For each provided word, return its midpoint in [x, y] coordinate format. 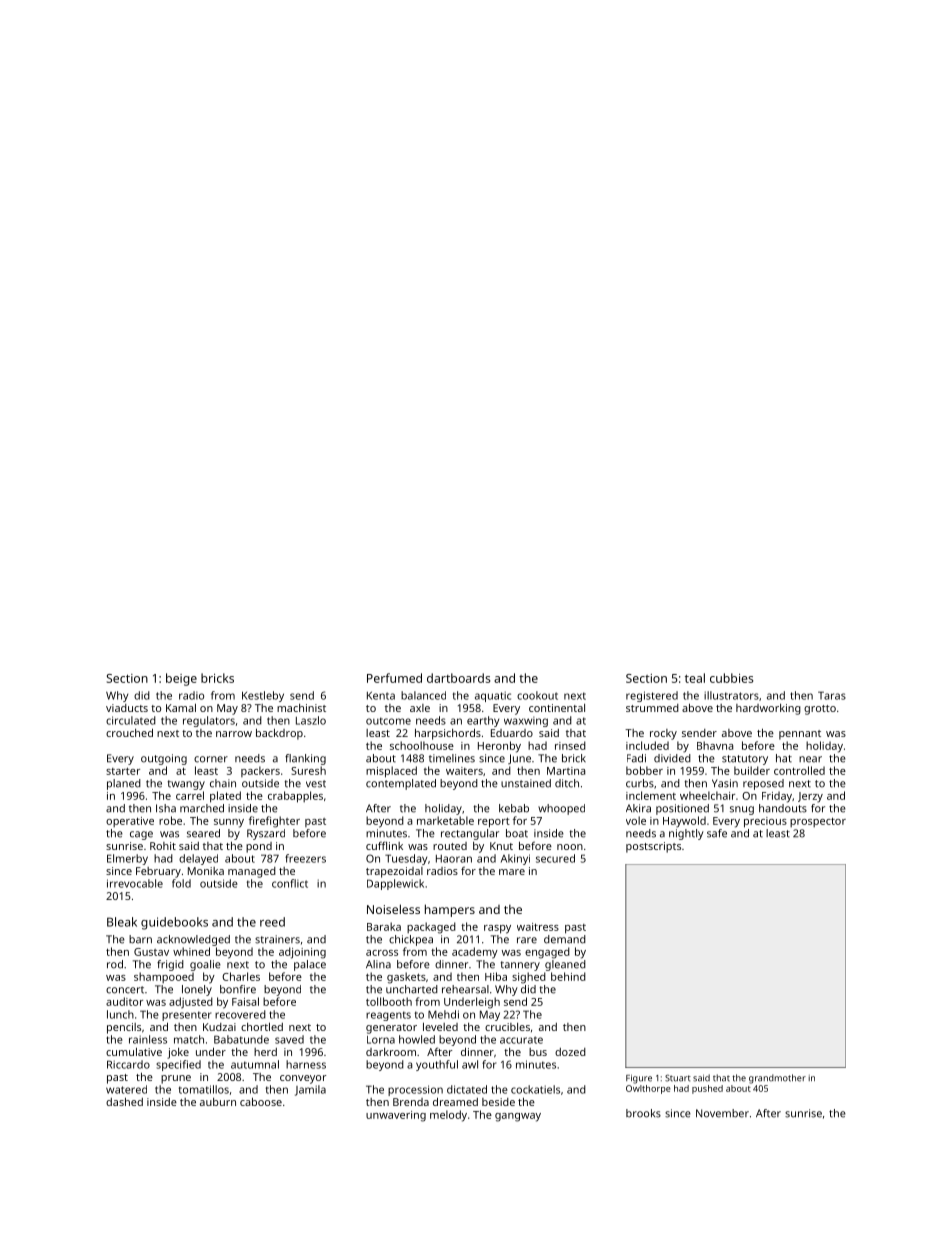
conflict [290, 883]
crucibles [507, 1027]
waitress [538, 927]
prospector [818, 822]
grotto [820, 710]
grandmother [777, 1079]
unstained [526, 783]
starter [123, 771]
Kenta [381, 695]
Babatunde [241, 1039]
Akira [638, 808]
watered [126, 1089]
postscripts [653, 847]
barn [140, 939]
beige [181, 679]
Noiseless [393, 909]
